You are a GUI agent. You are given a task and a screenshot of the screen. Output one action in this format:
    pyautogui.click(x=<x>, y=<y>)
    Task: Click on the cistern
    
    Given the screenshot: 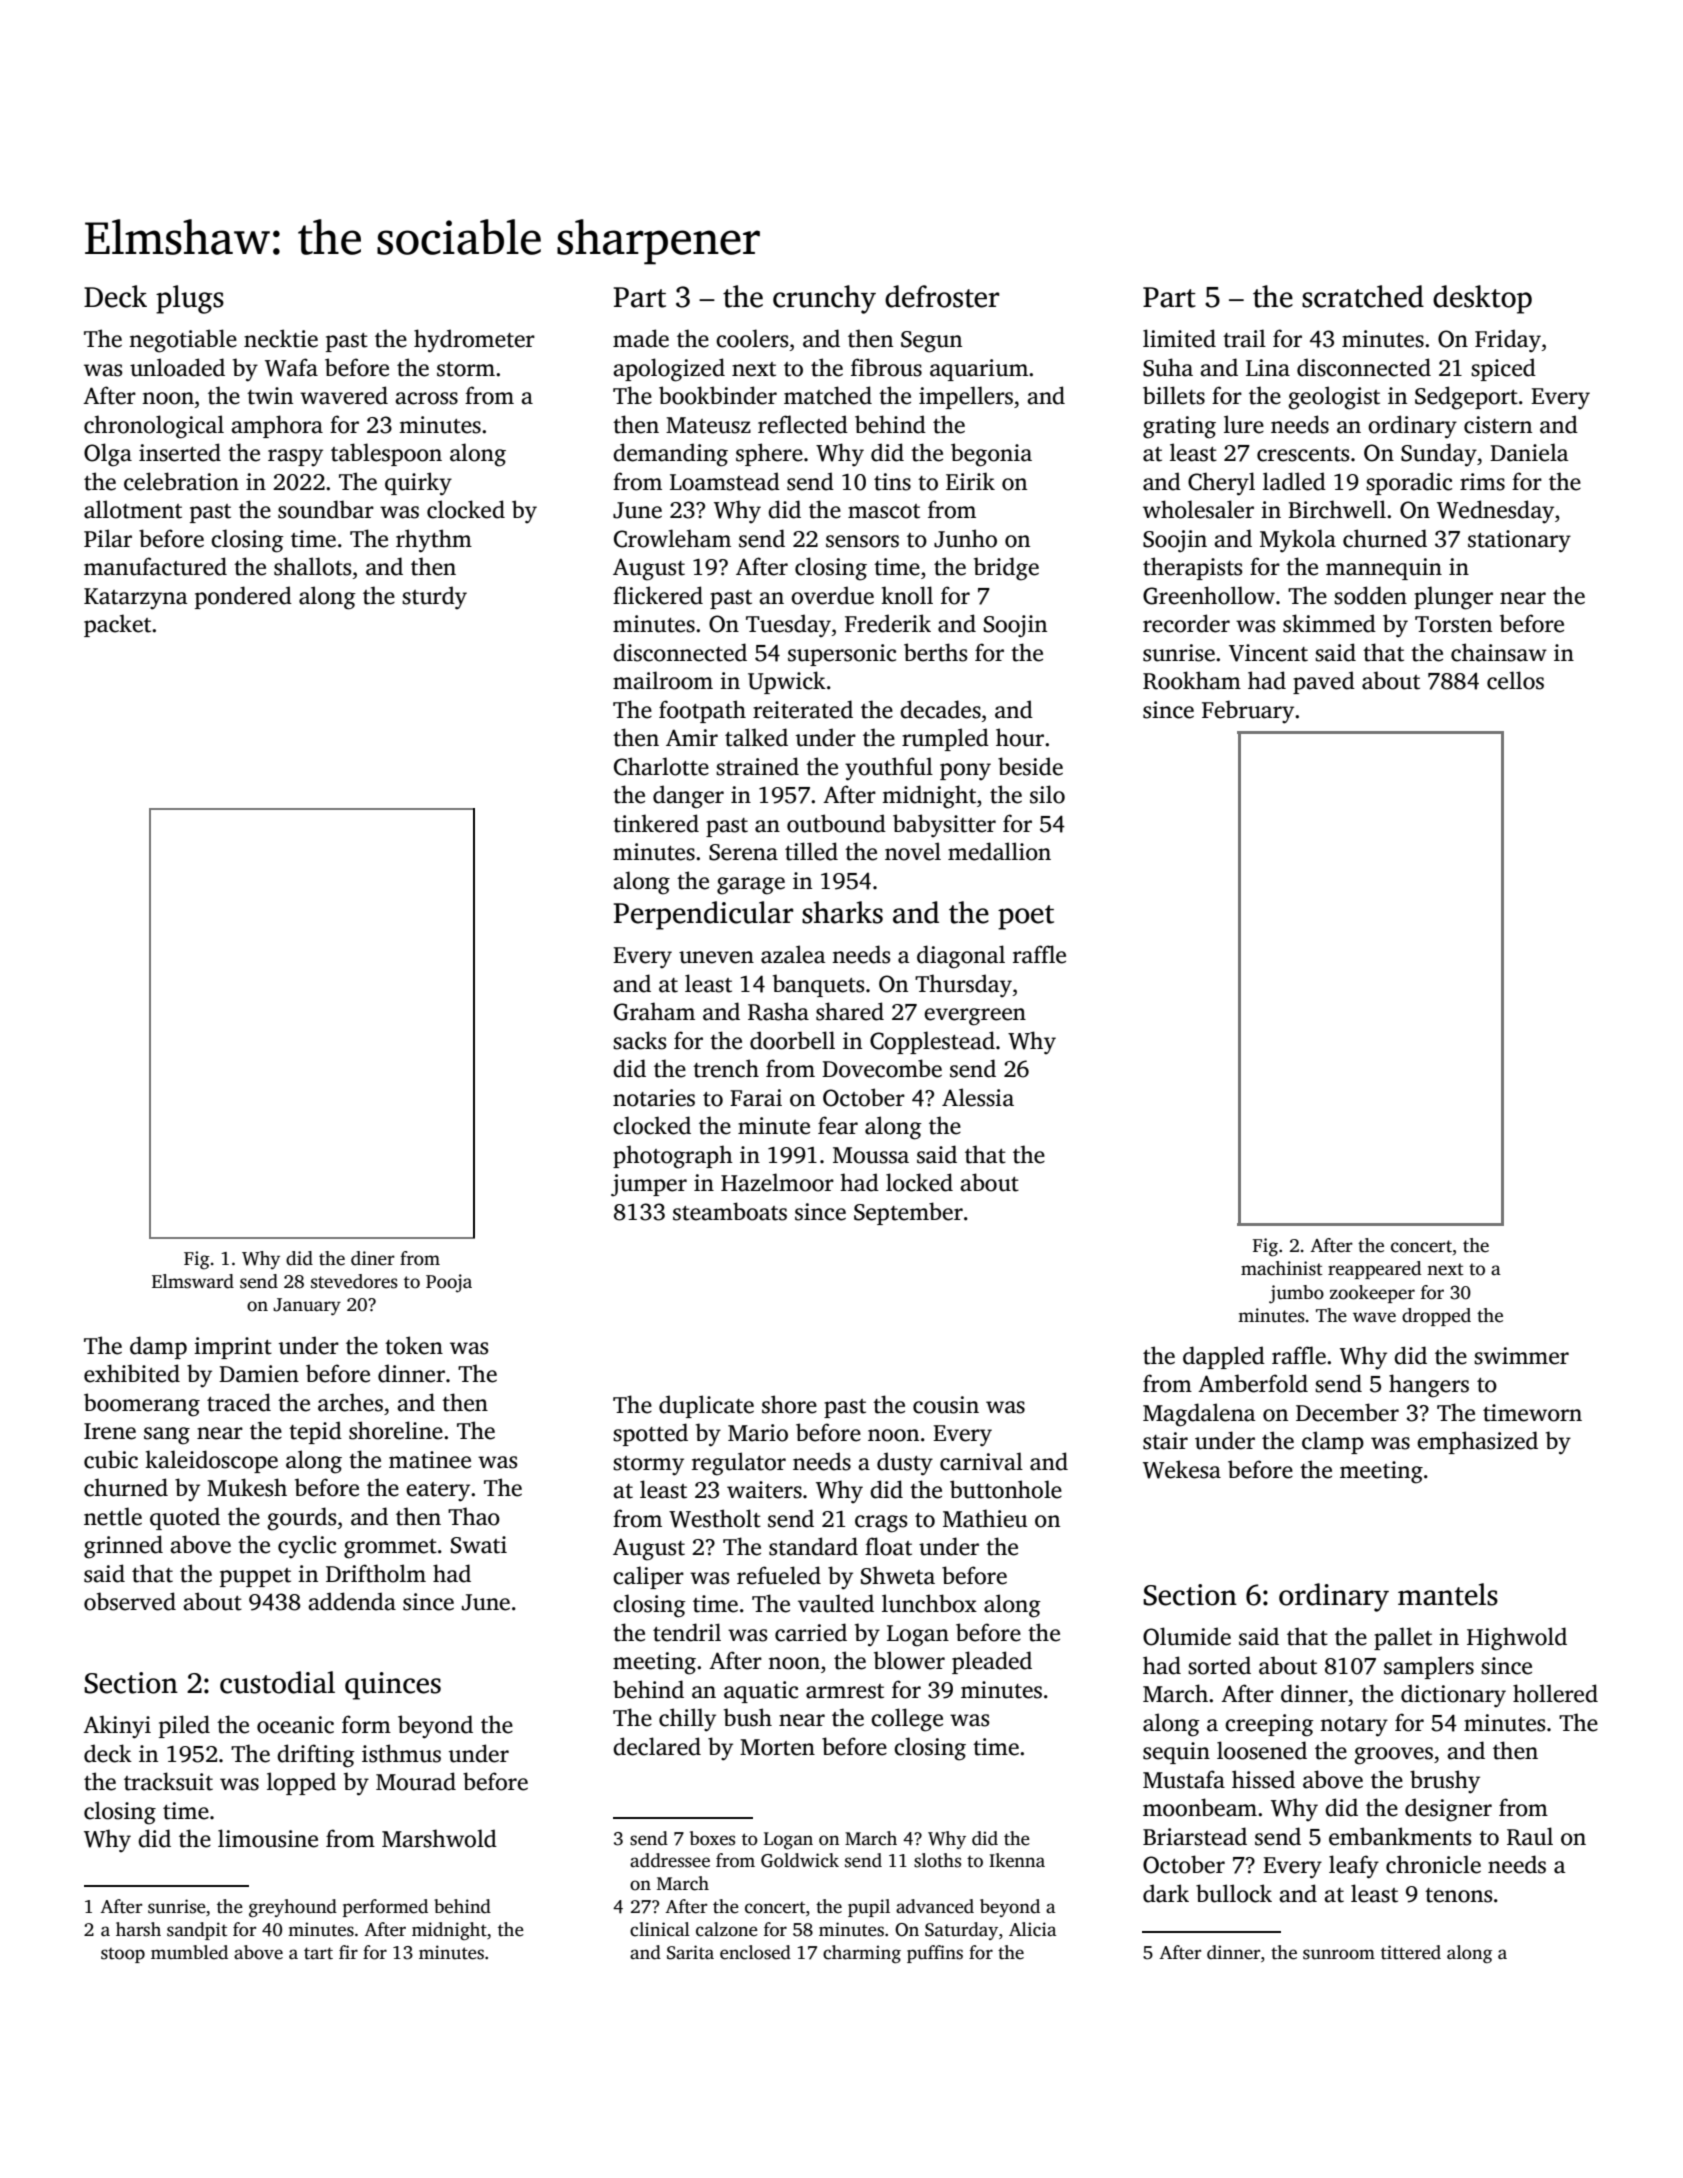 What is the action you would take?
    pyautogui.click(x=1498, y=425)
